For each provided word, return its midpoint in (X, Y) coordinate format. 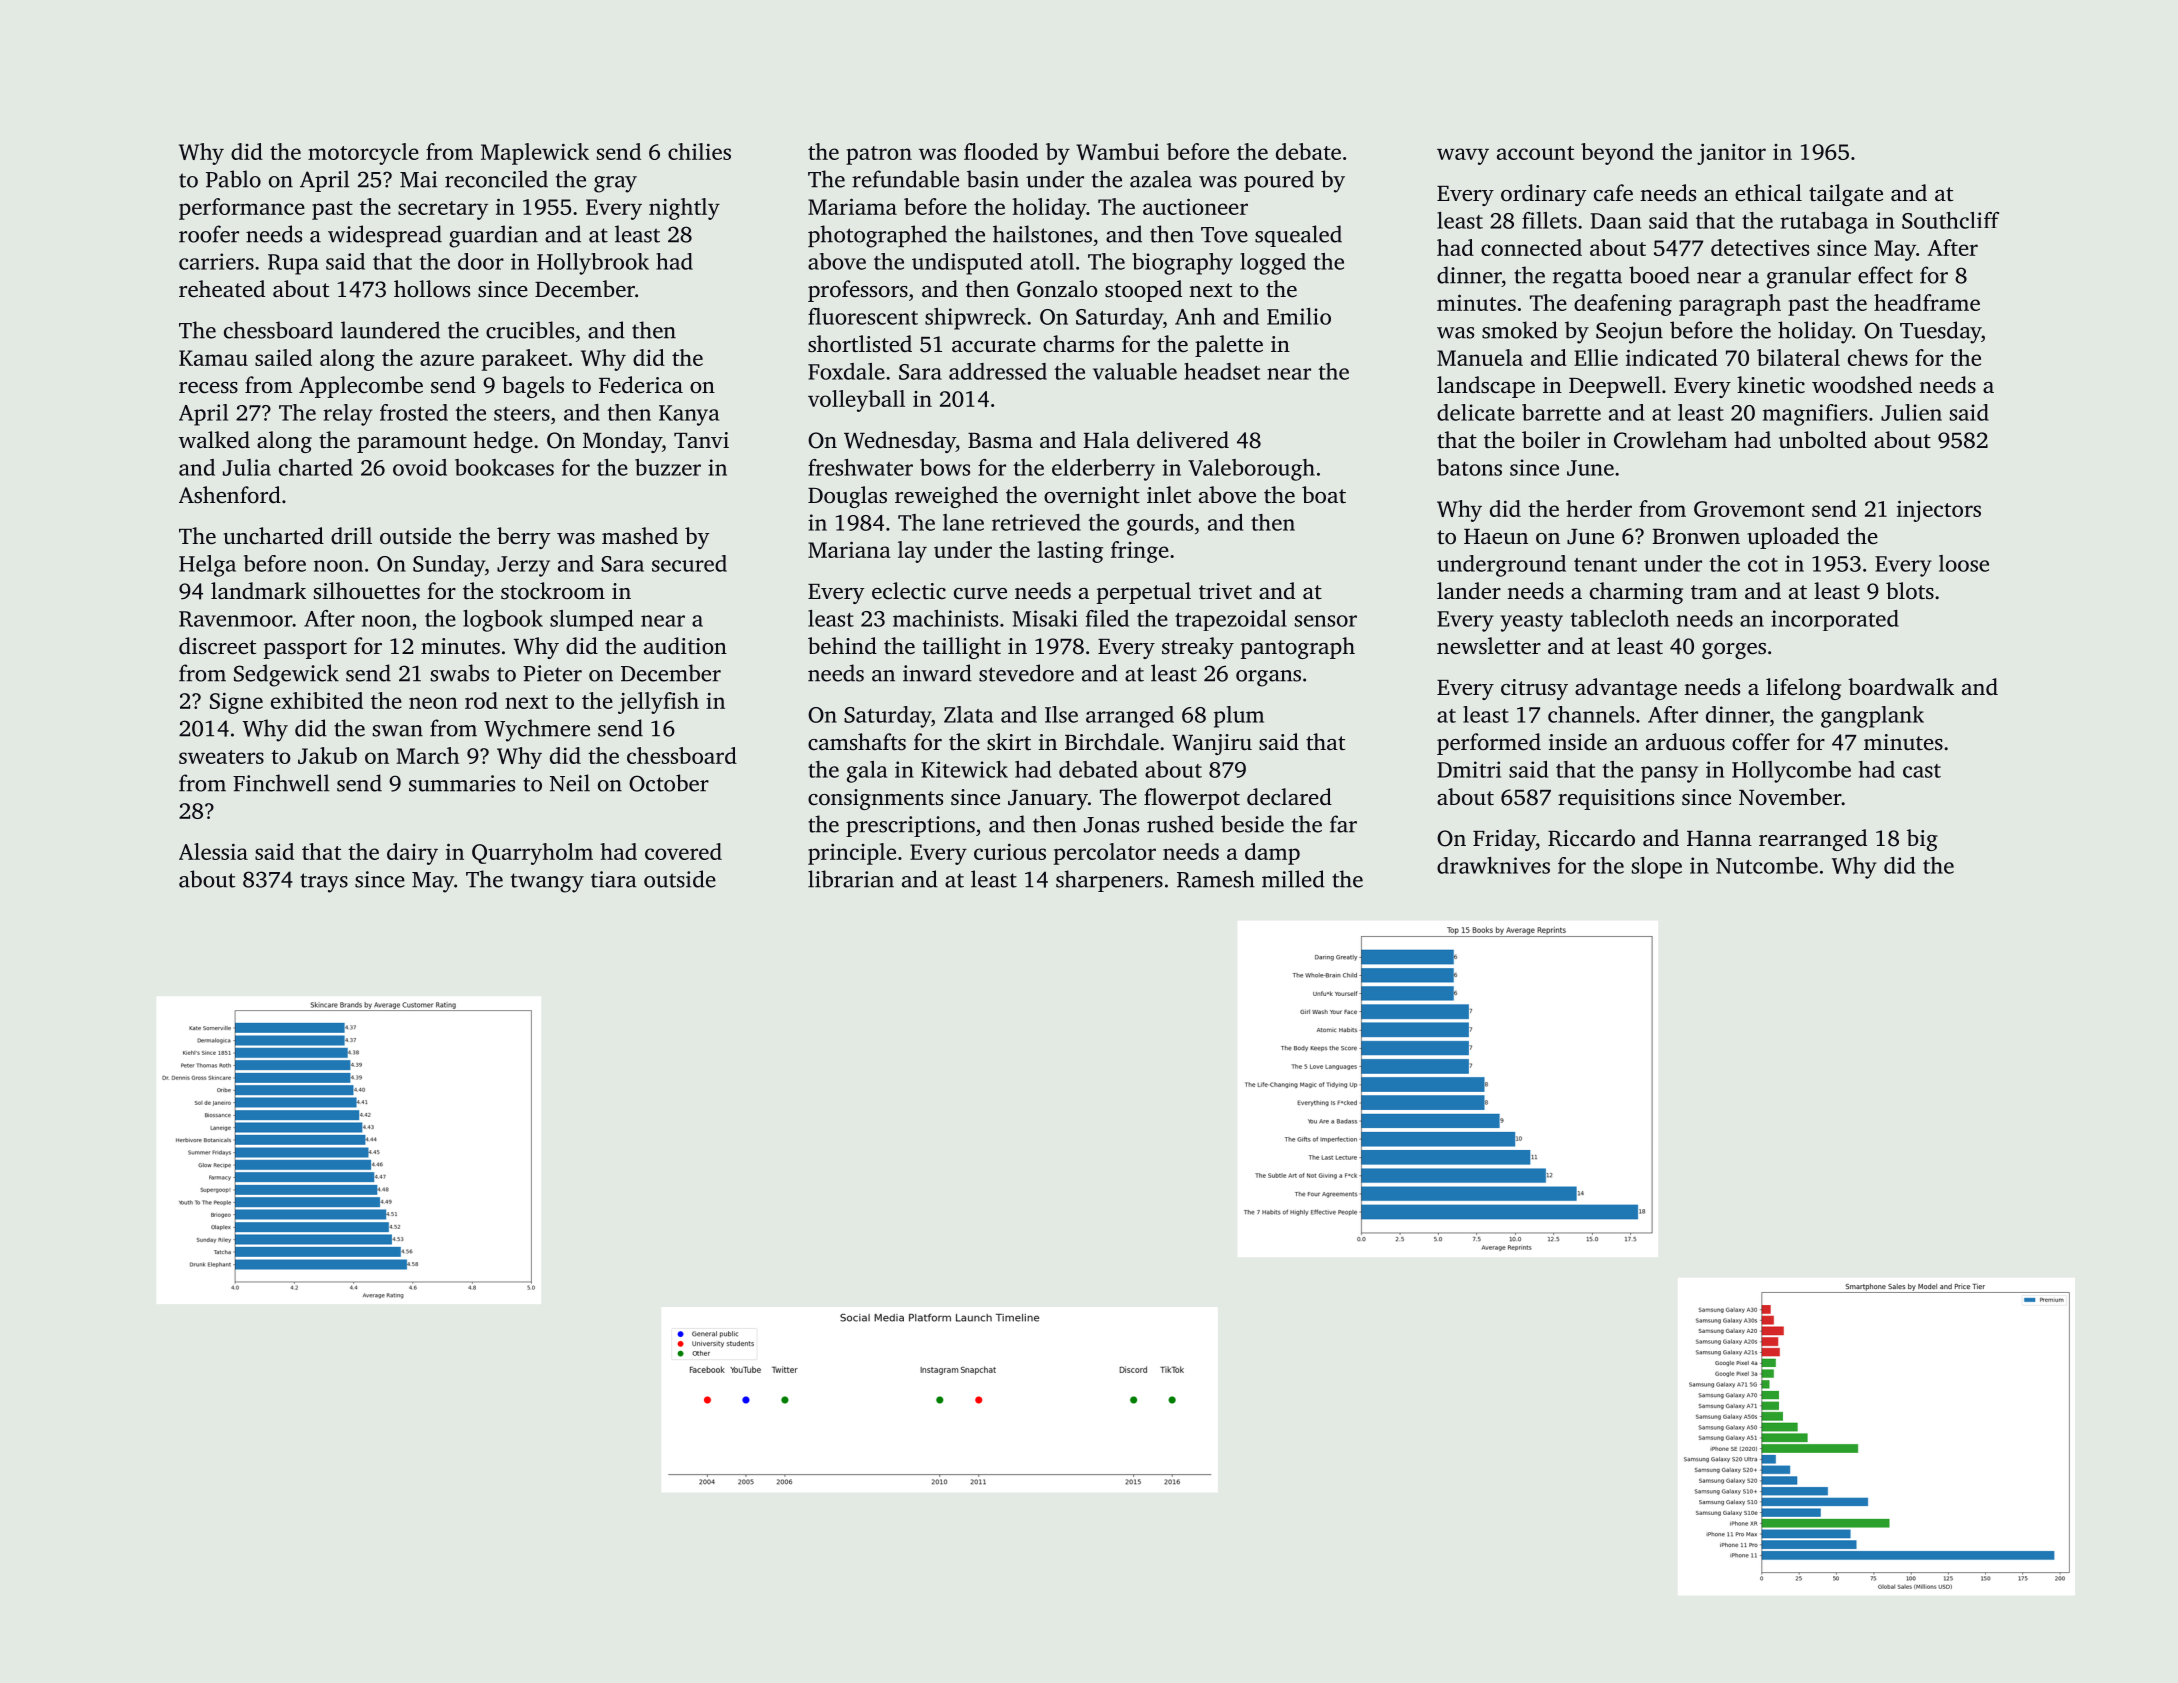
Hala (1106, 439)
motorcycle (363, 154)
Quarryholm (532, 854)
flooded (1001, 151)
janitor (1731, 154)
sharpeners (1109, 881)
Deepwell (1615, 387)
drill (351, 535)
